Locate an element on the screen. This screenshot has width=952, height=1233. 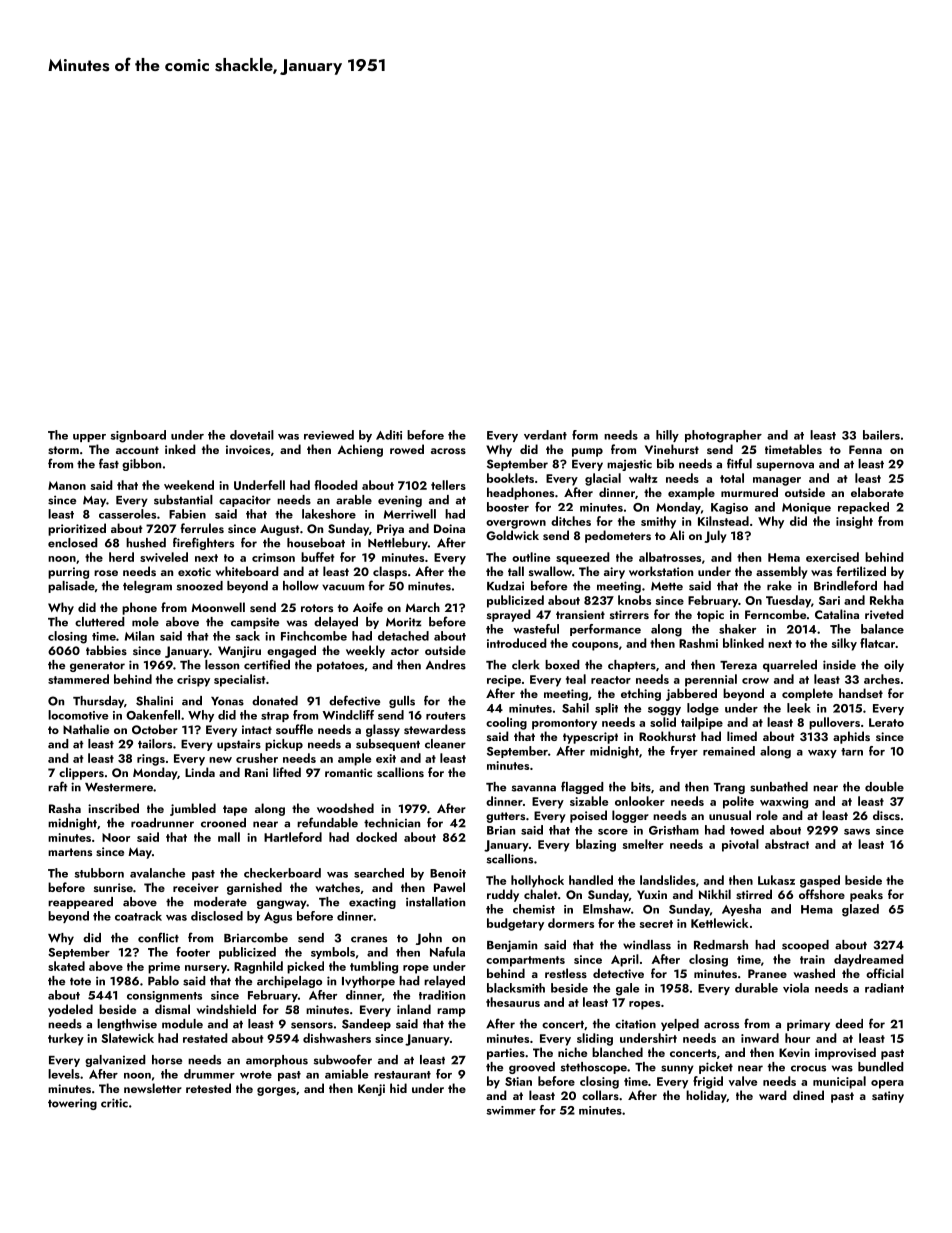
lesson is located at coordinates (222, 665).
